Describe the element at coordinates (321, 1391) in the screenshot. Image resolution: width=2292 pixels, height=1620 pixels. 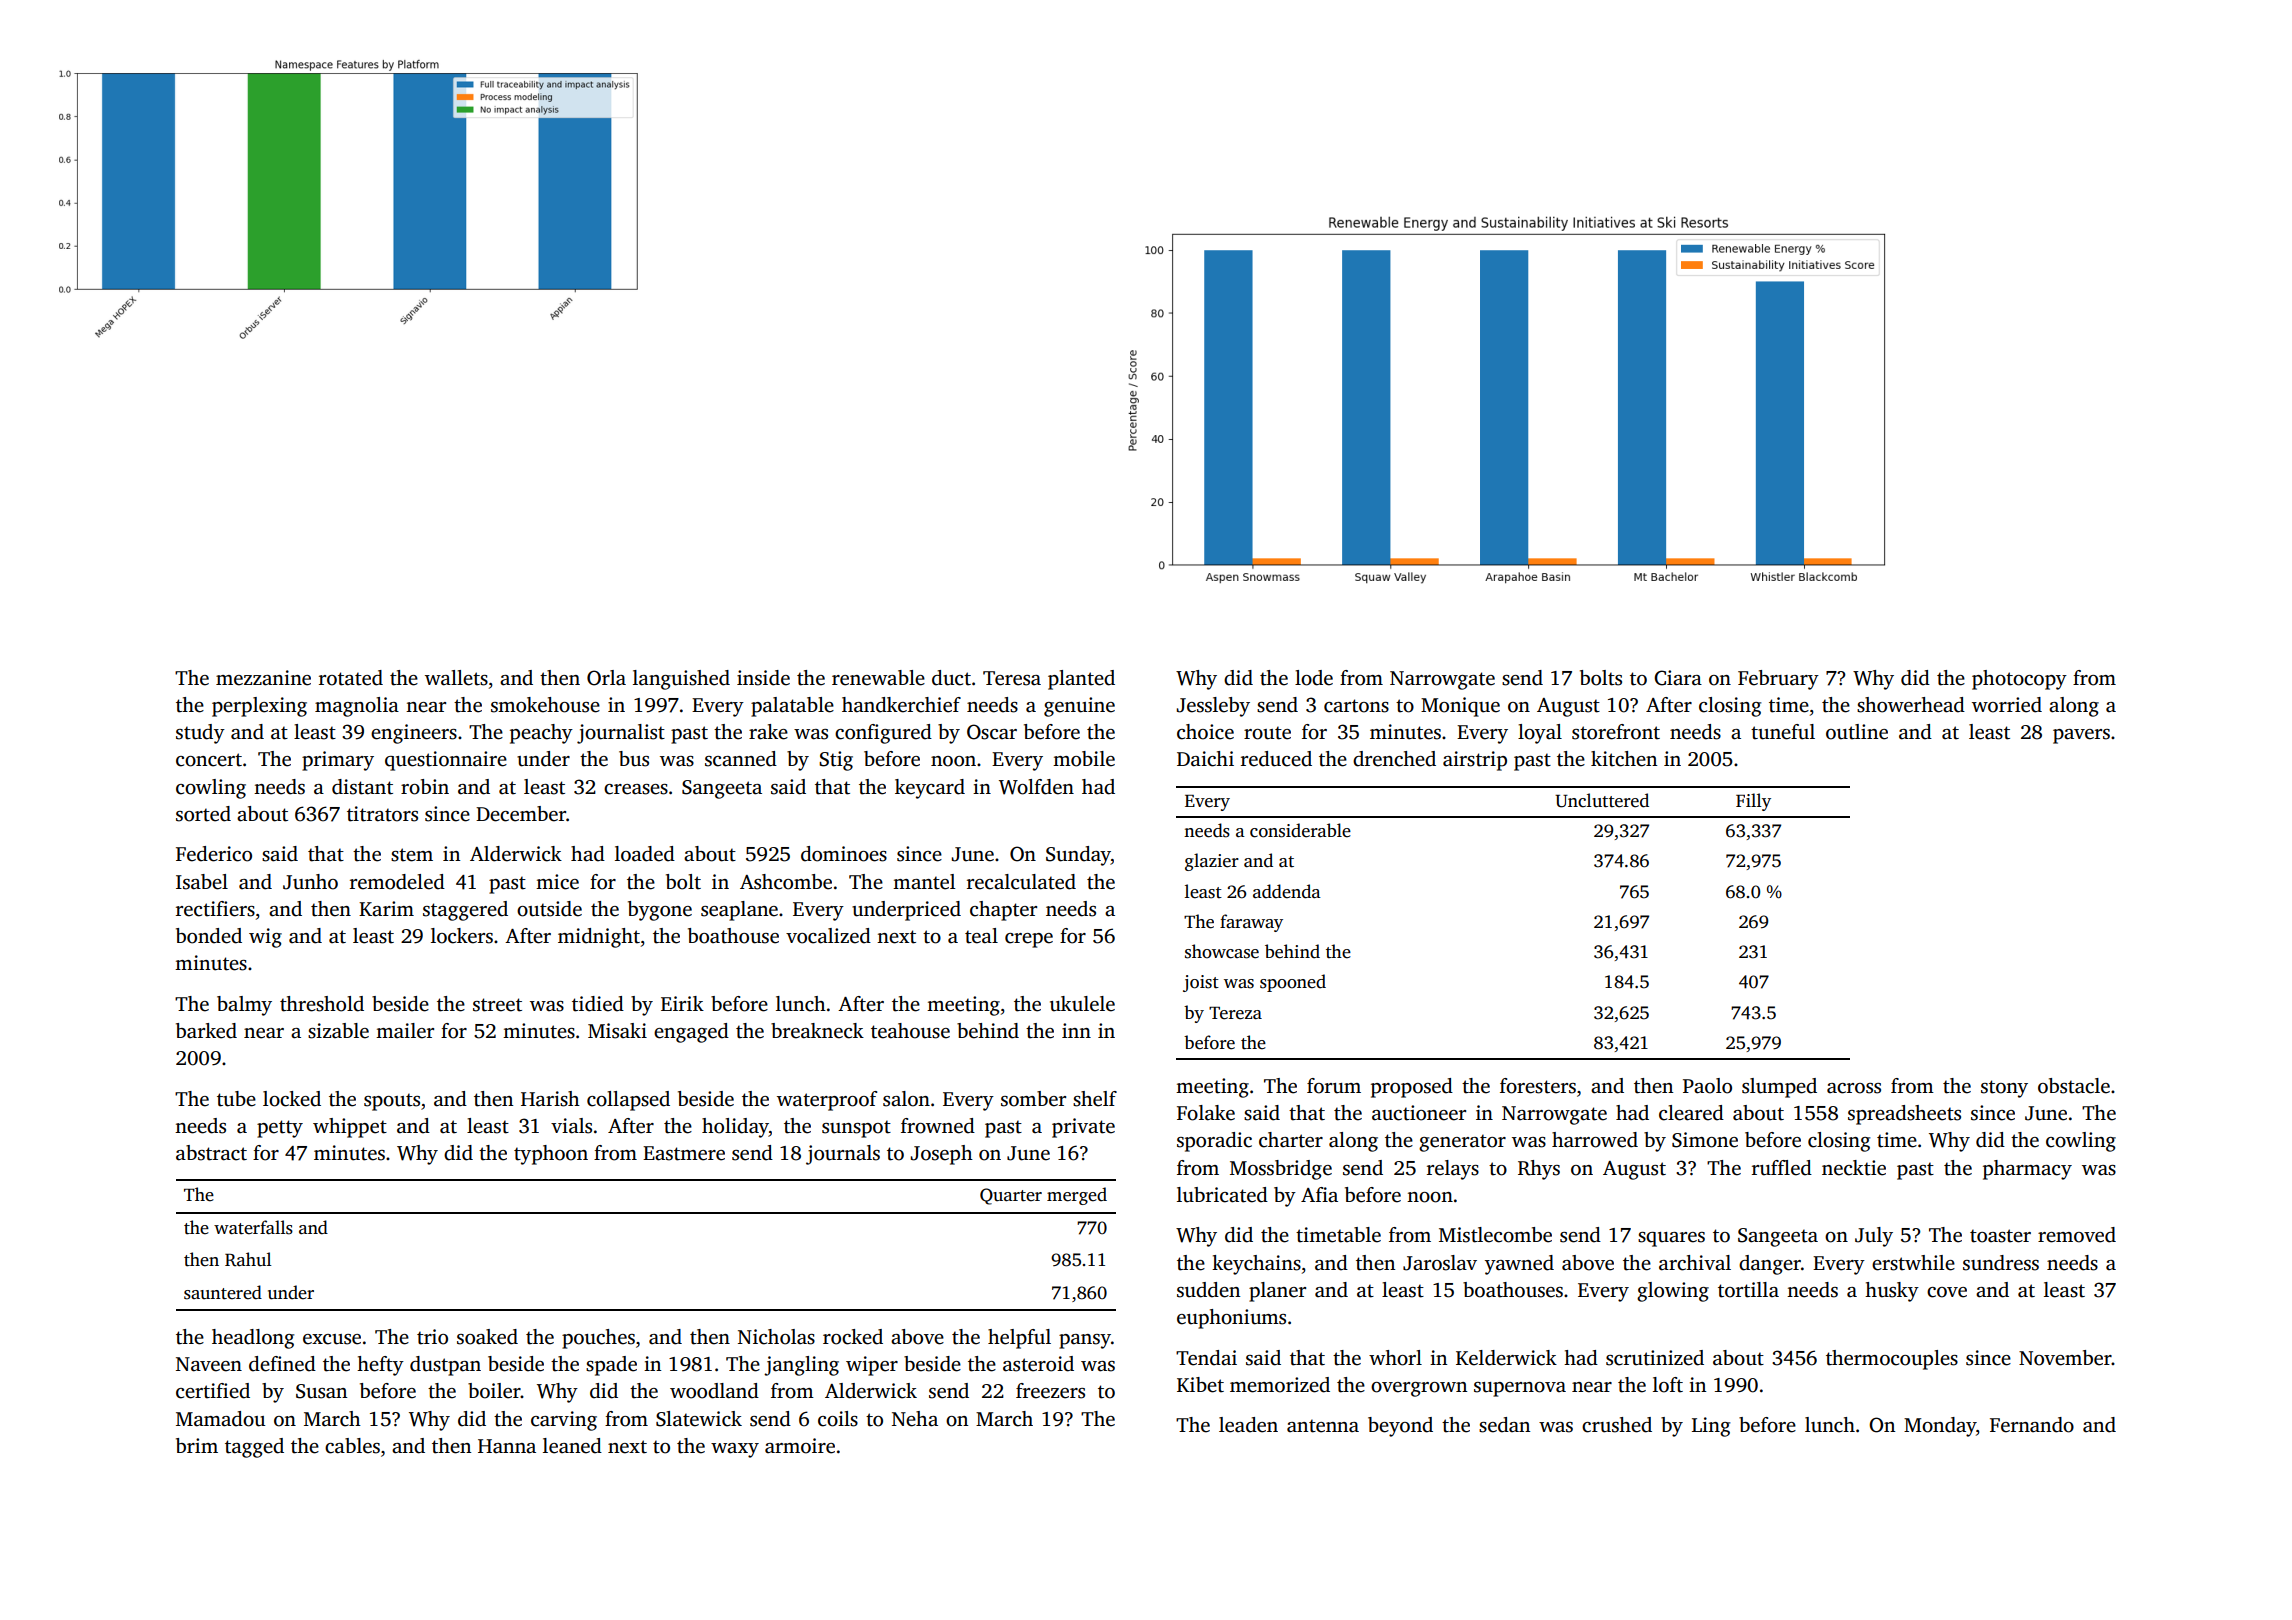
I see `Susan` at that location.
